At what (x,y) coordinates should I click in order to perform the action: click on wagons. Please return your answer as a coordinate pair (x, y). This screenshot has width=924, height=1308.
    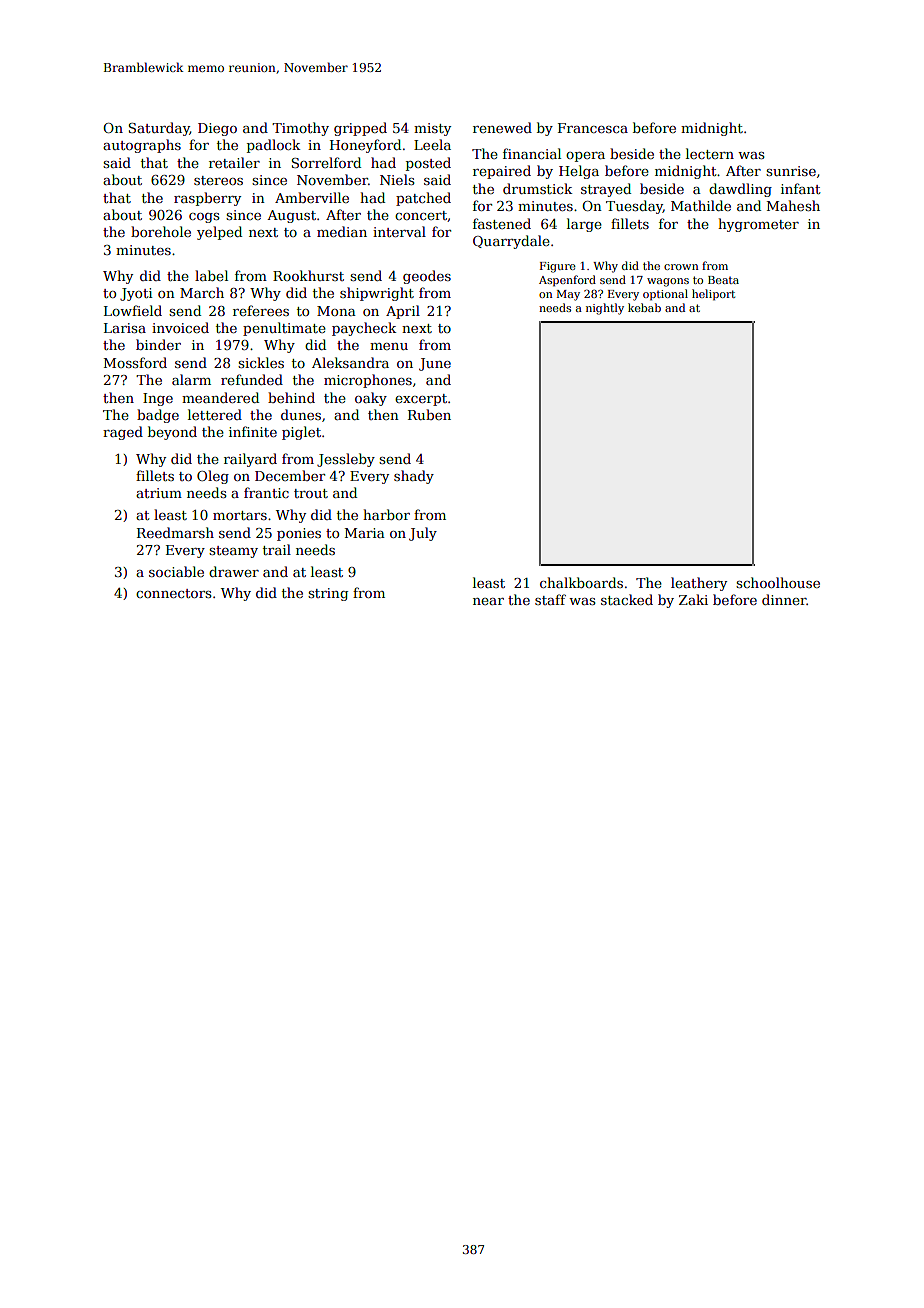
    Looking at the image, I should click on (668, 282).
